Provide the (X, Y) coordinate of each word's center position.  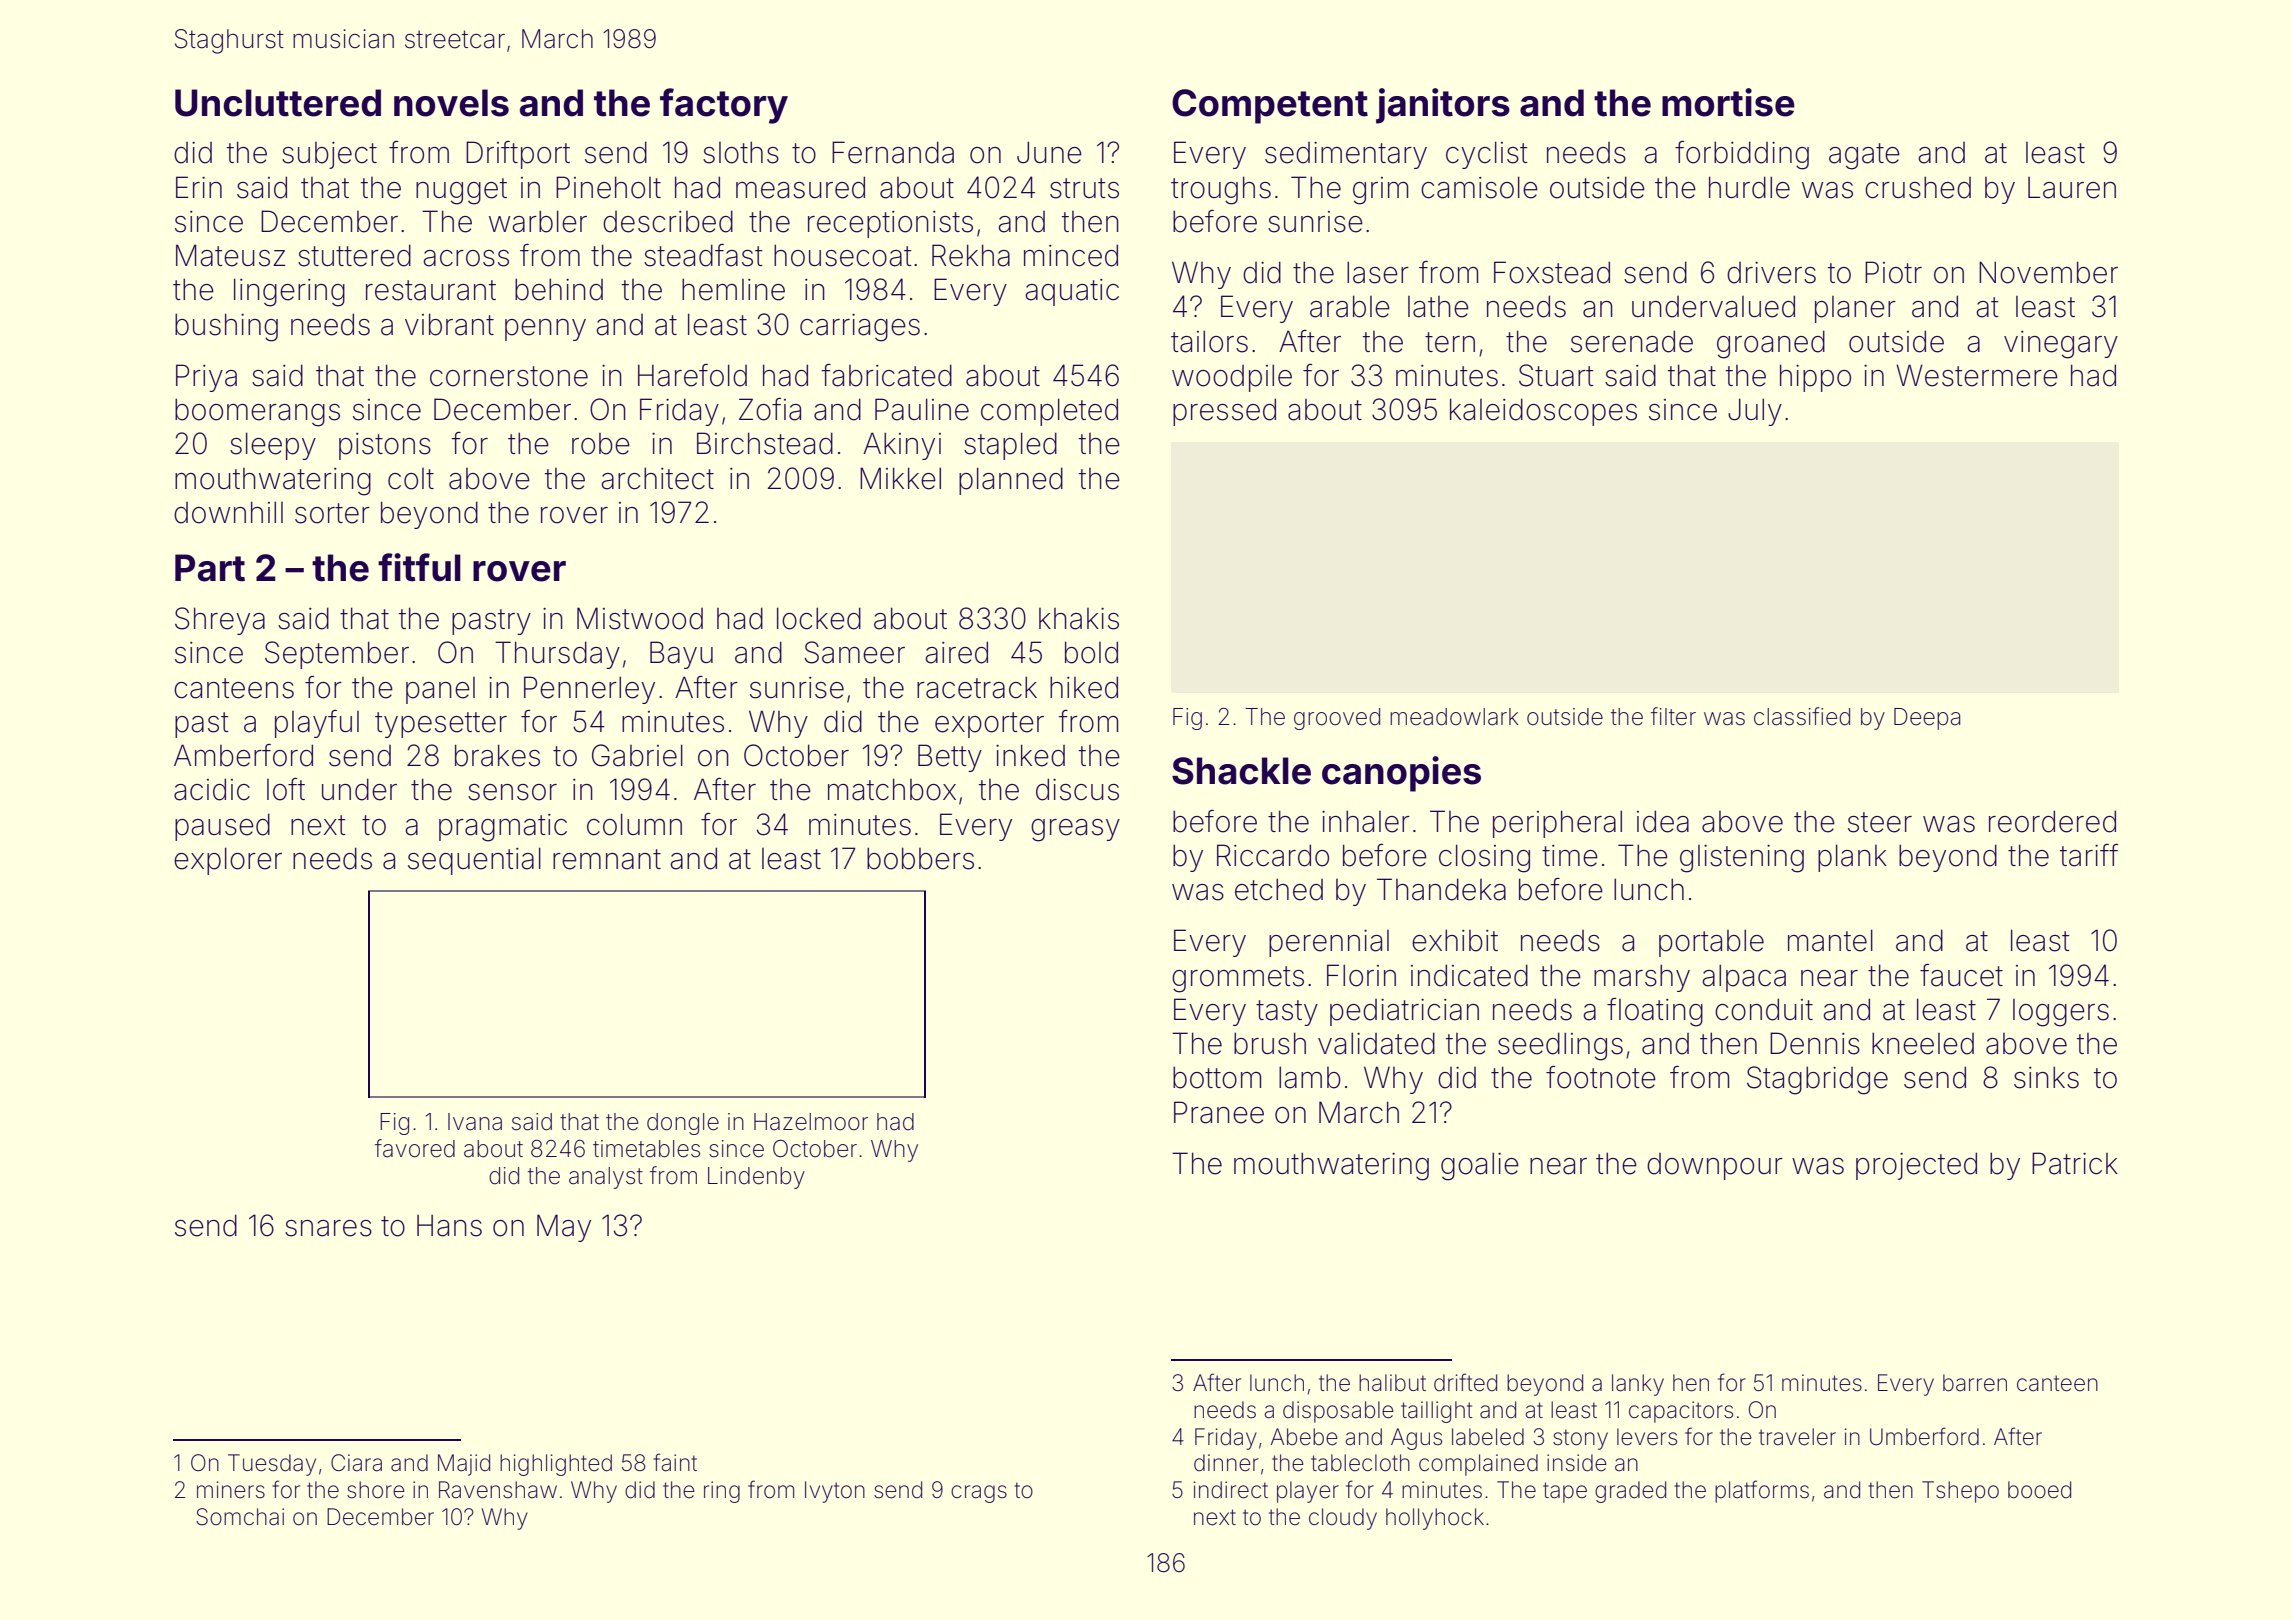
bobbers (920, 858)
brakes (497, 755)
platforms (1762, 1491)
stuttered (354, 255)
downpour (1715, 1166)
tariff (2089, 855)
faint (675, 1462)
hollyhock (1435, 1519)
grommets (1238, 979)
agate (1864, 156)
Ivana (475, 1122)
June (1049, 152)
